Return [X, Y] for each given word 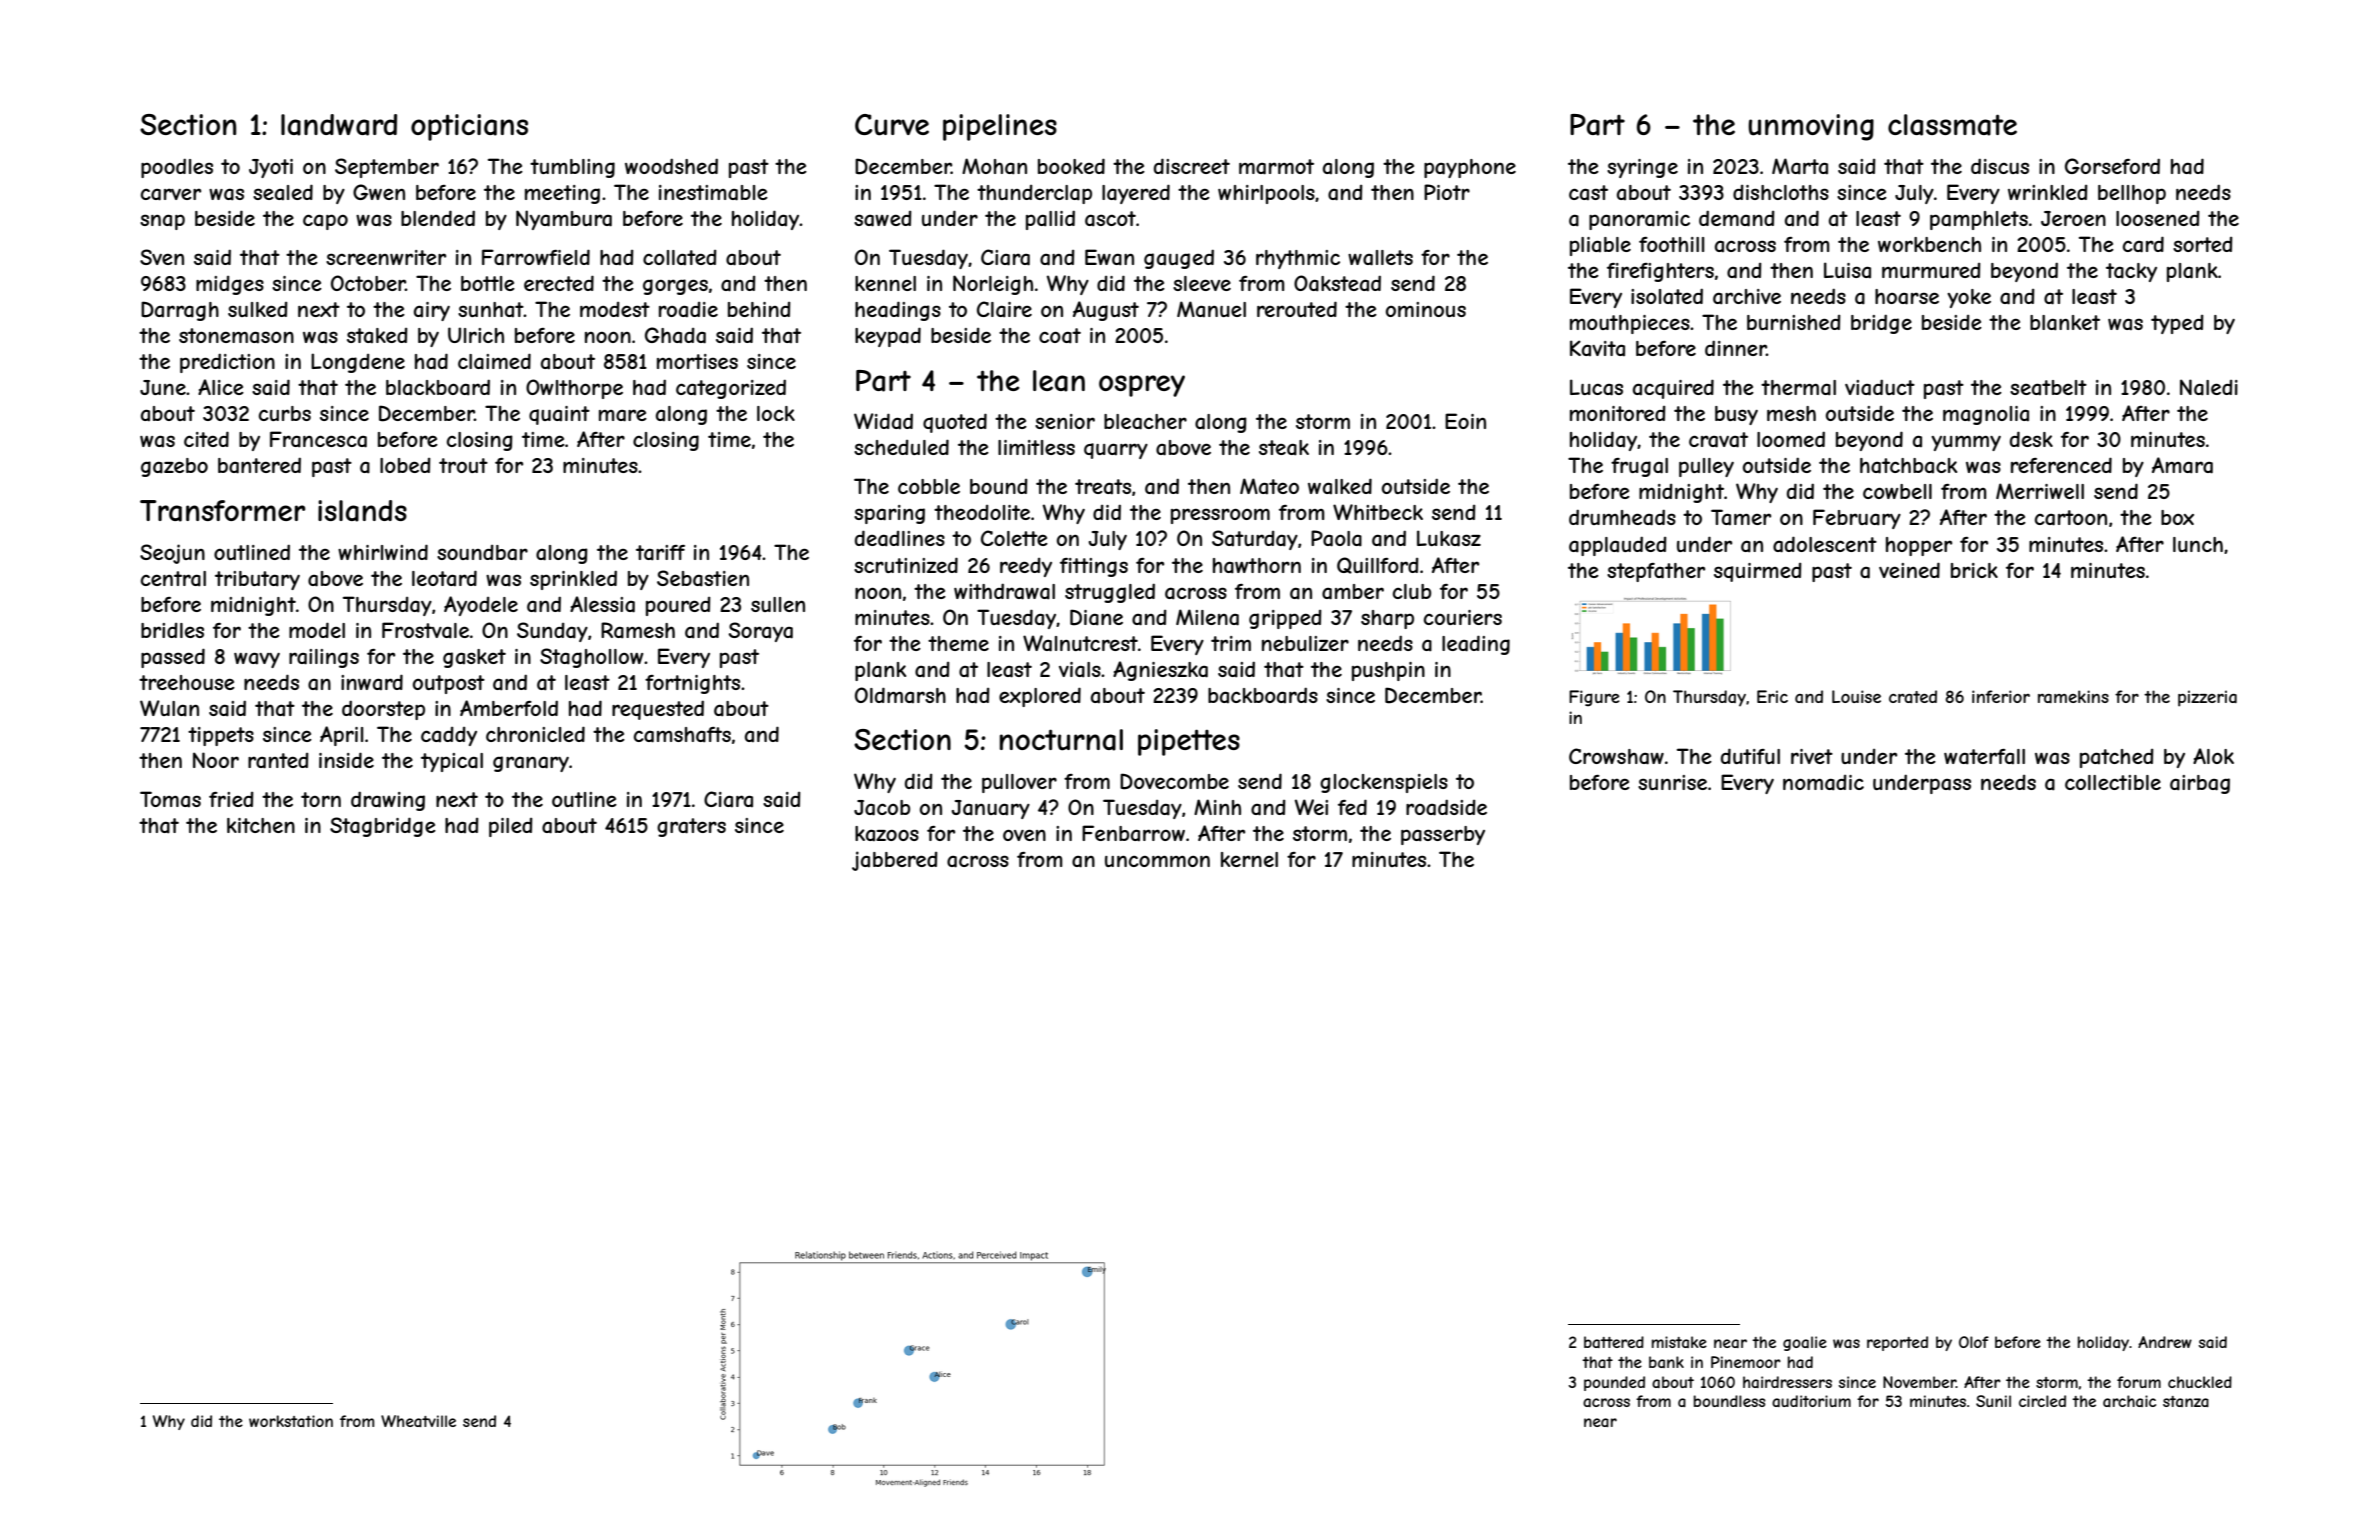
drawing [388, 801]
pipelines [1000, 127]
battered [1614, 1342]
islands [362, 511]
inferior [2001, 696]
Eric [1772, 696]
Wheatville [418, 1421]
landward [339, 125]
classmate [1952, 125]
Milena [1207, 617]
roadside [1446, 807]
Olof [1974, 1342]
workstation [291, 1421]
